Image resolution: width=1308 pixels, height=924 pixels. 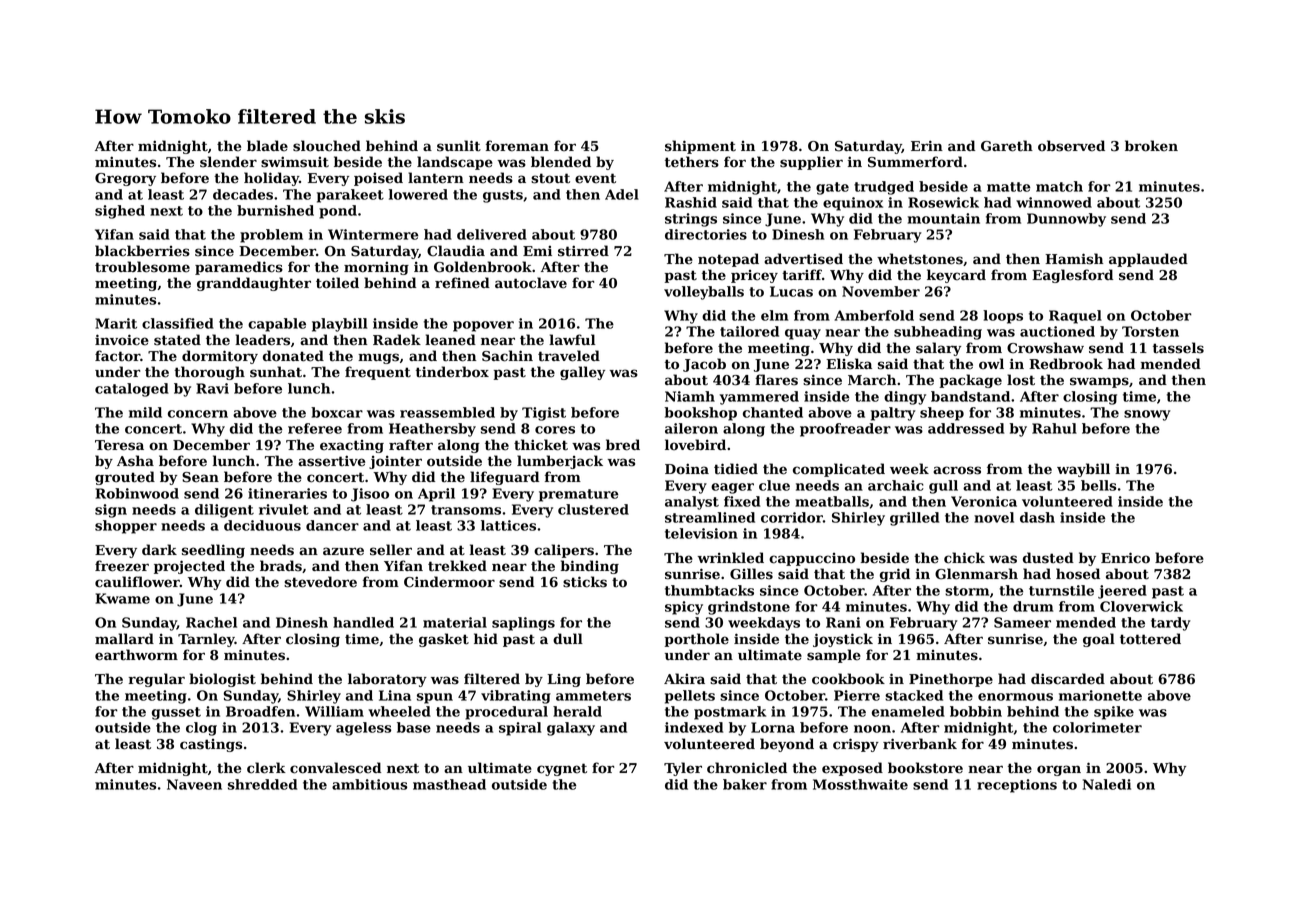 What do you see at coordinates (116, 323) in the document?
I see `Marit` at bounding box center [116, 323].
